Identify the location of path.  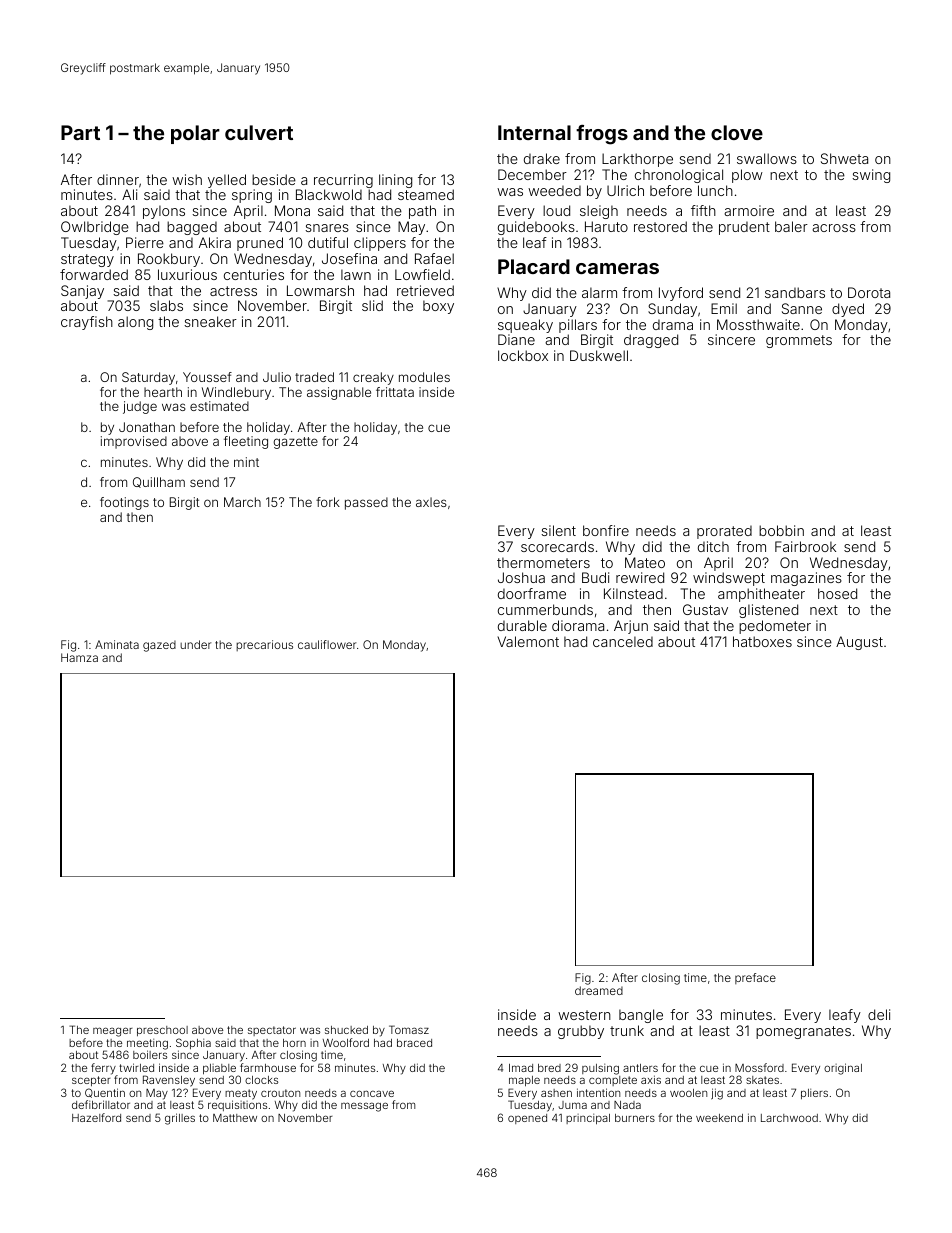
(422, 212).
